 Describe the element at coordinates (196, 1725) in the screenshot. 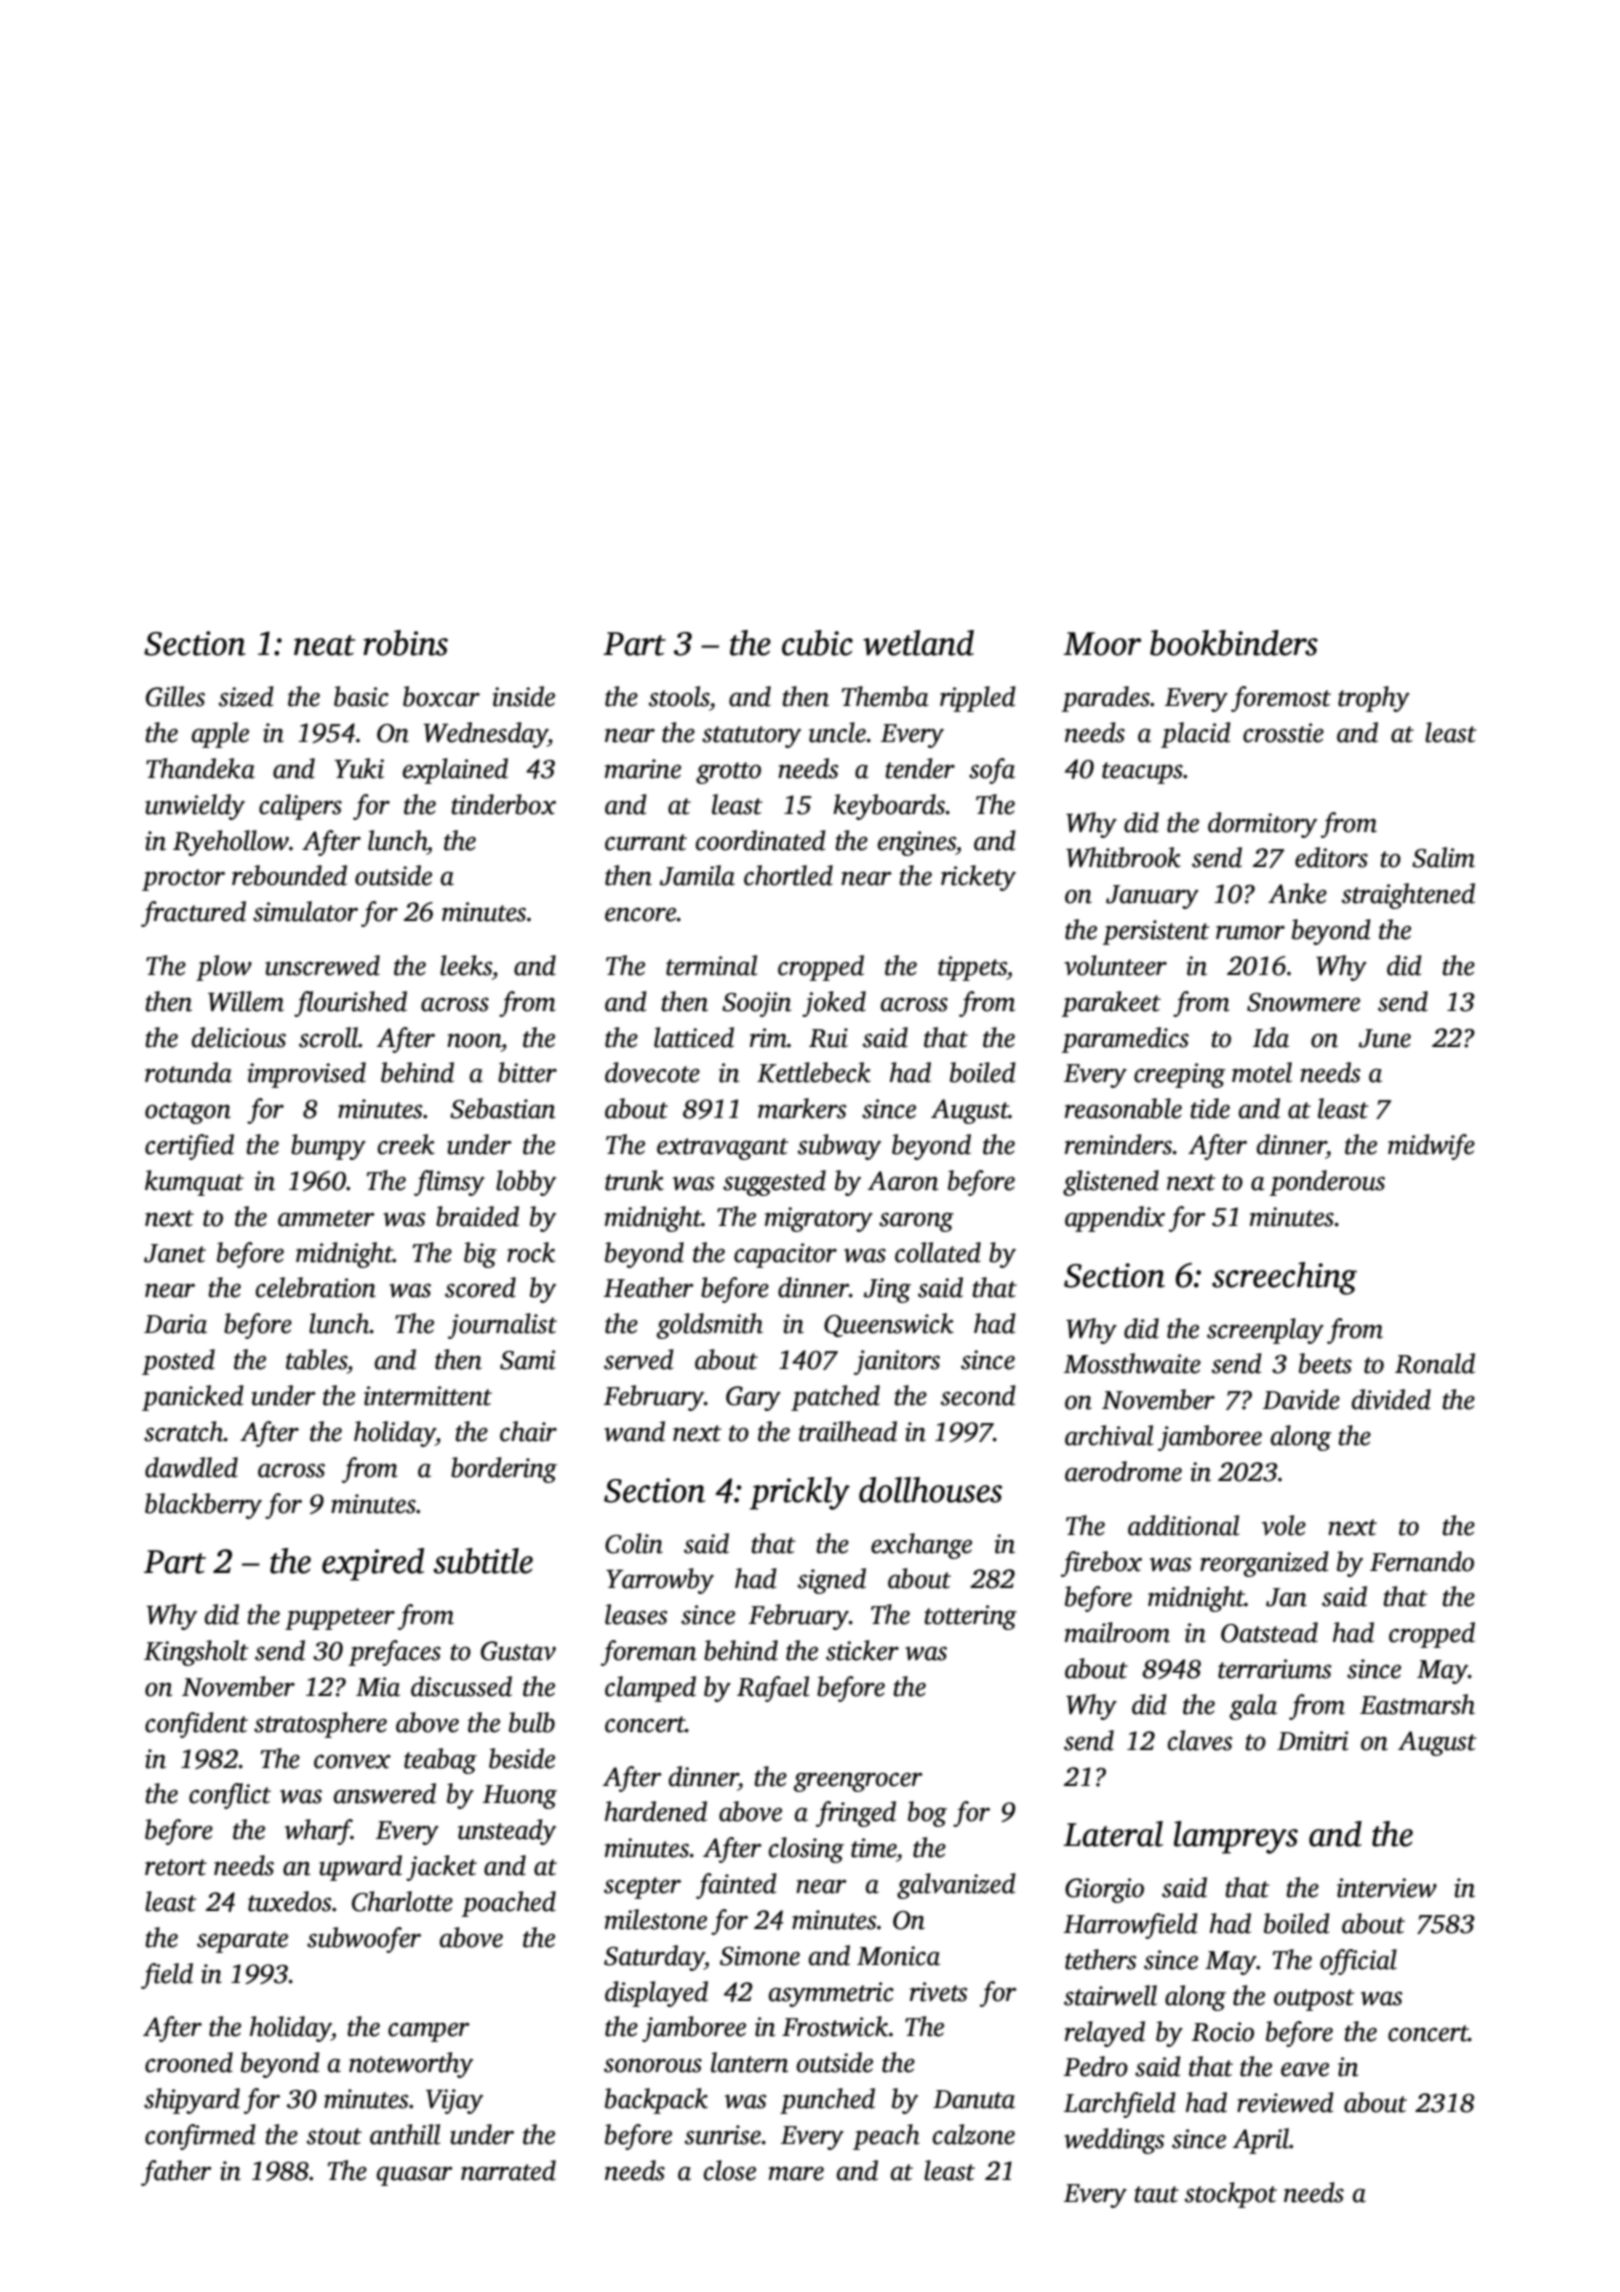

I see `confident` at that location.
